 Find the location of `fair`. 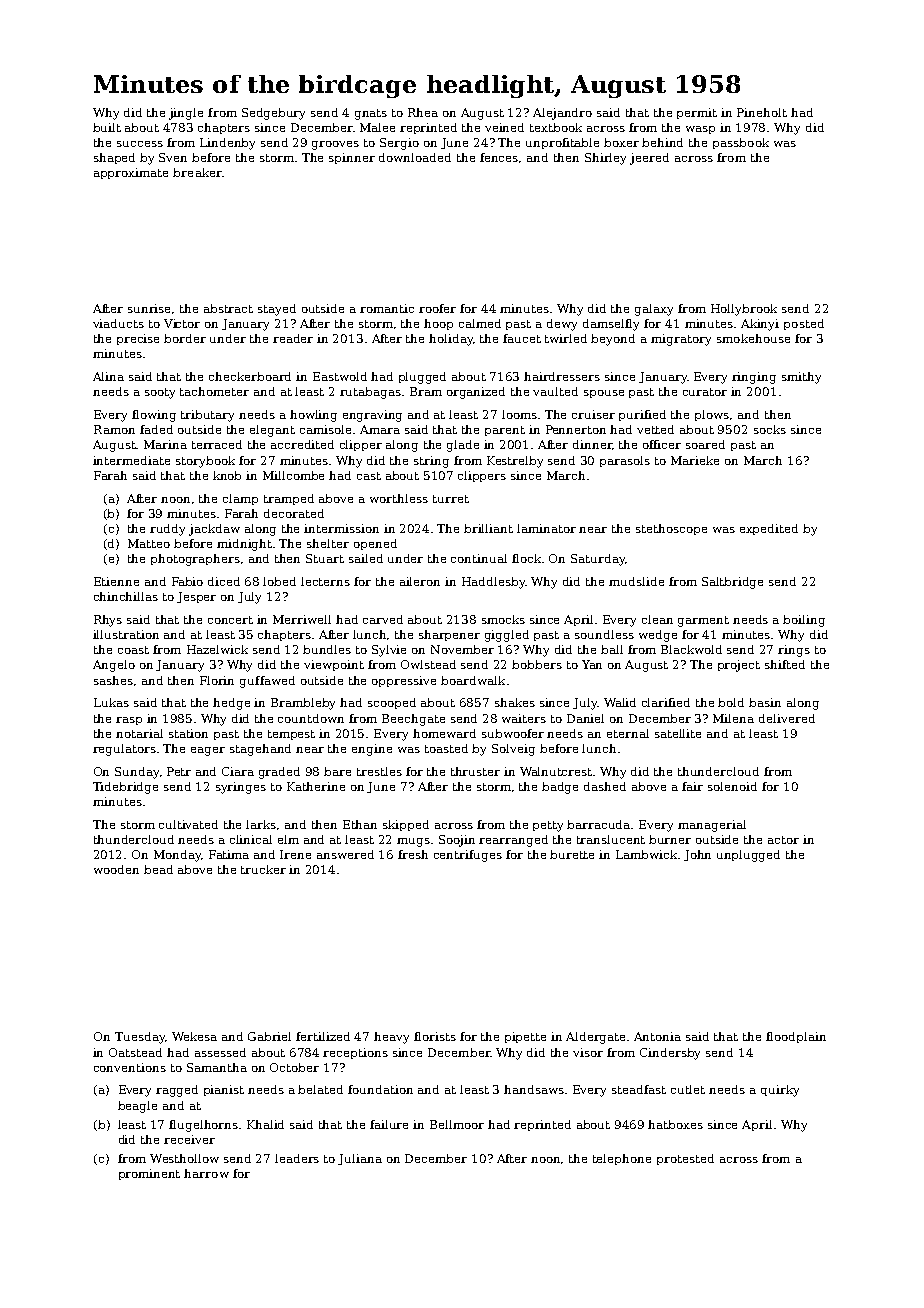

fair is located at coordinates (692, 786).
